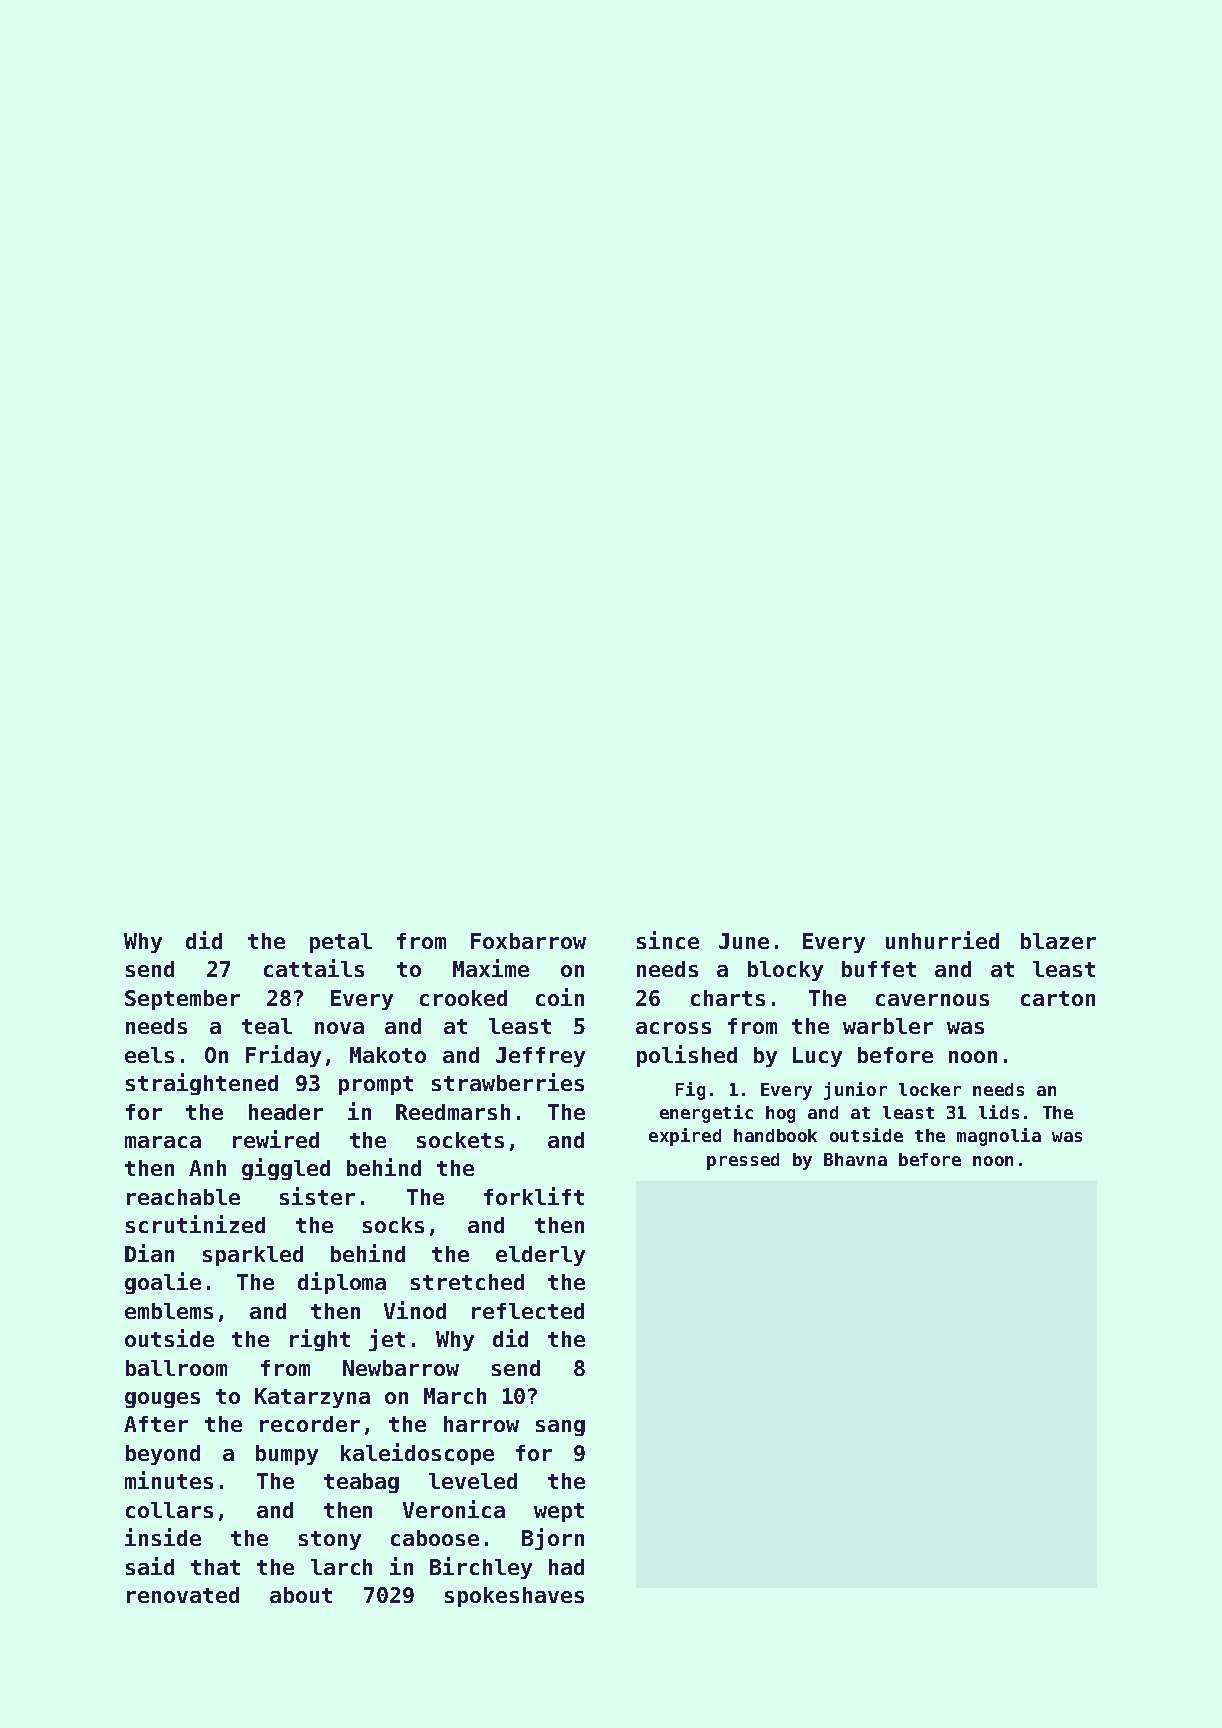  I want to click on inside, so click(163, 1537).
